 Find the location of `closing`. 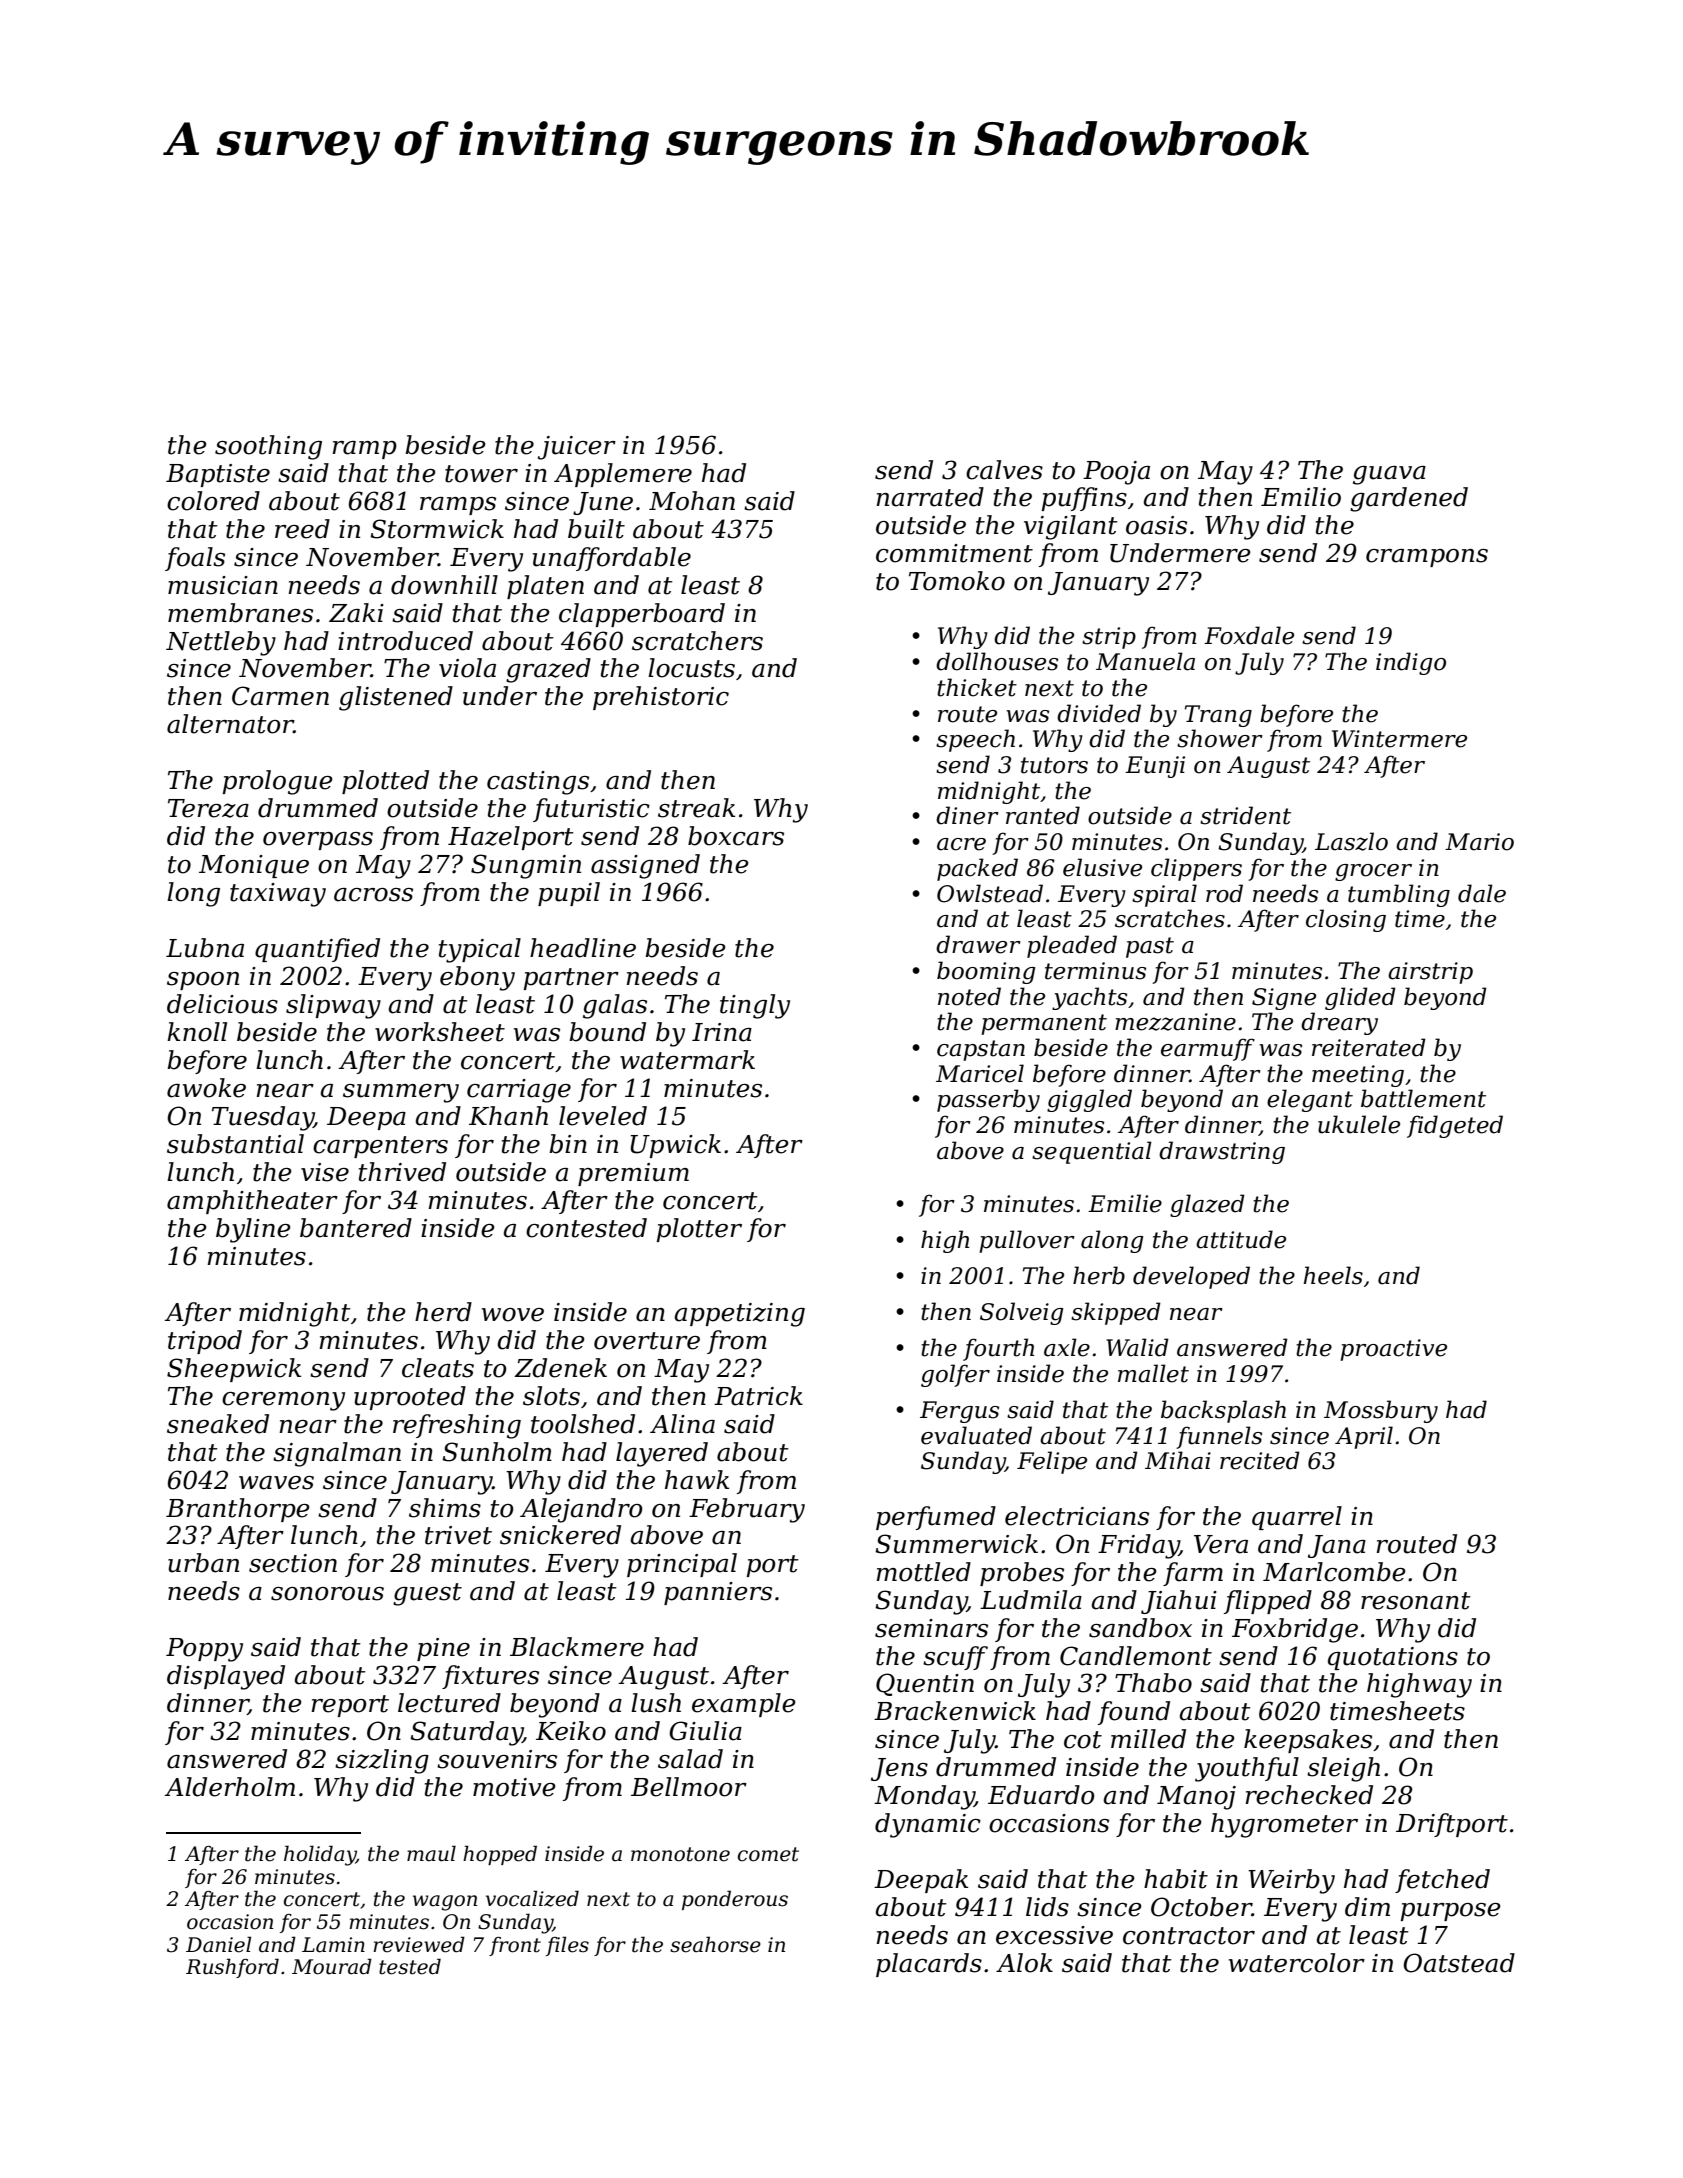

closing is located at coordinates (1346, 920).
